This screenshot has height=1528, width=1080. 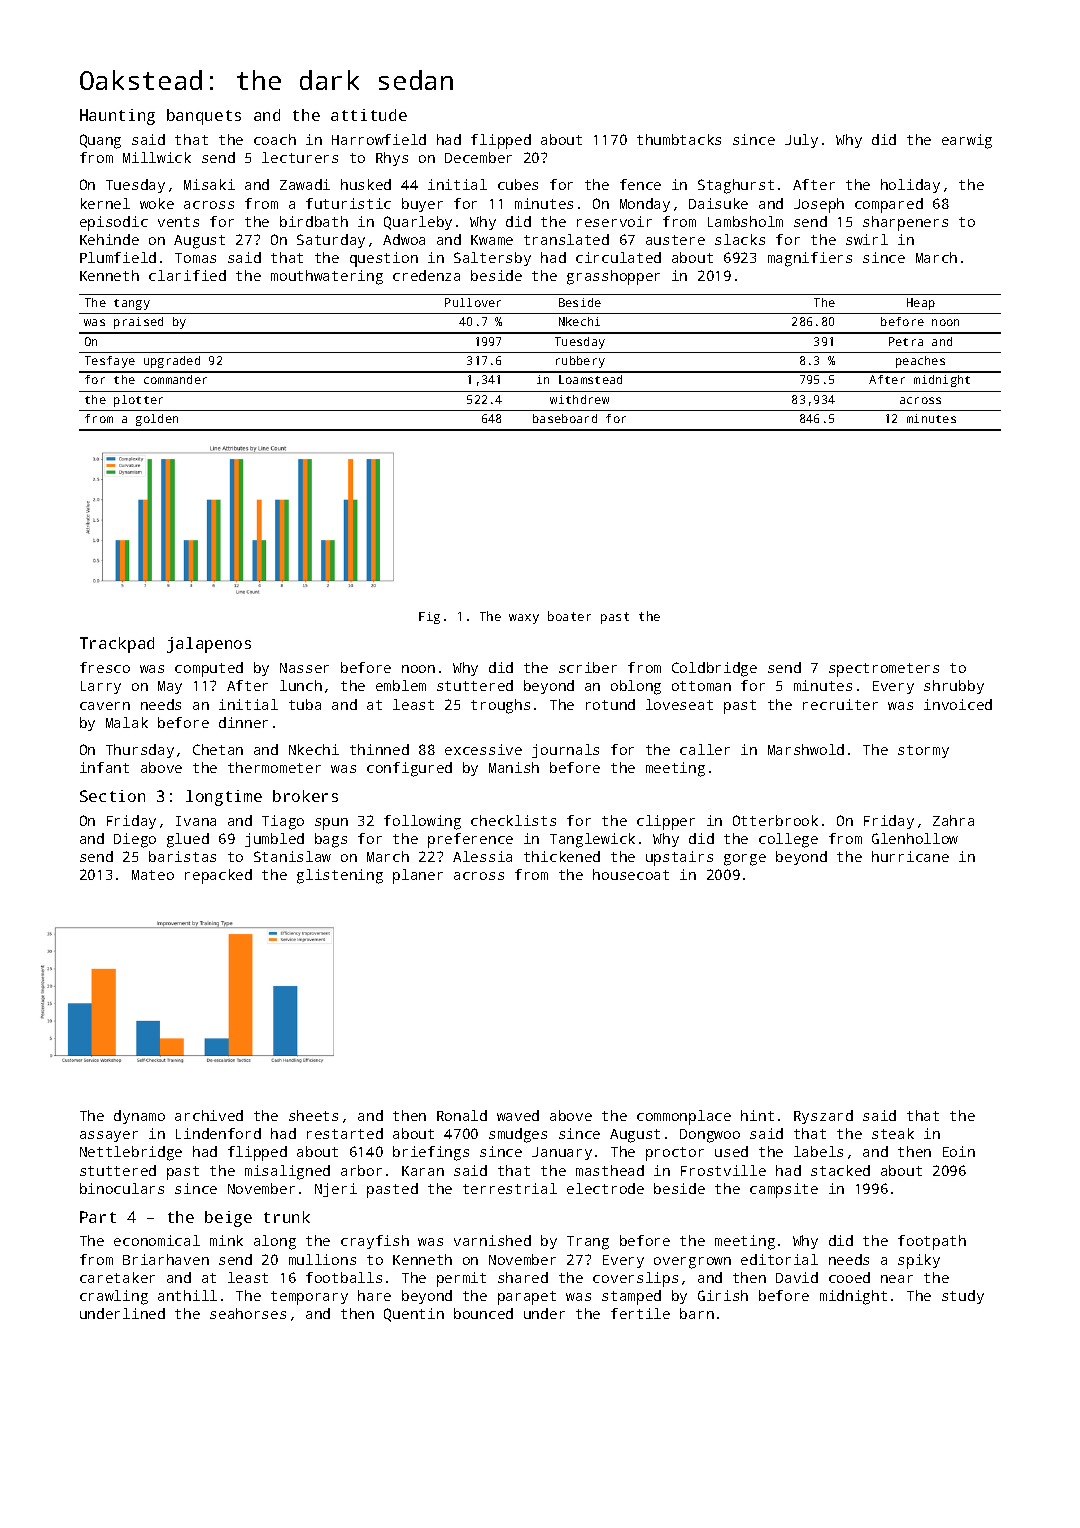 What do you see at coordinates (565, 751) in the screenshot?
I see `journals` at bounding box center [565, 751].
